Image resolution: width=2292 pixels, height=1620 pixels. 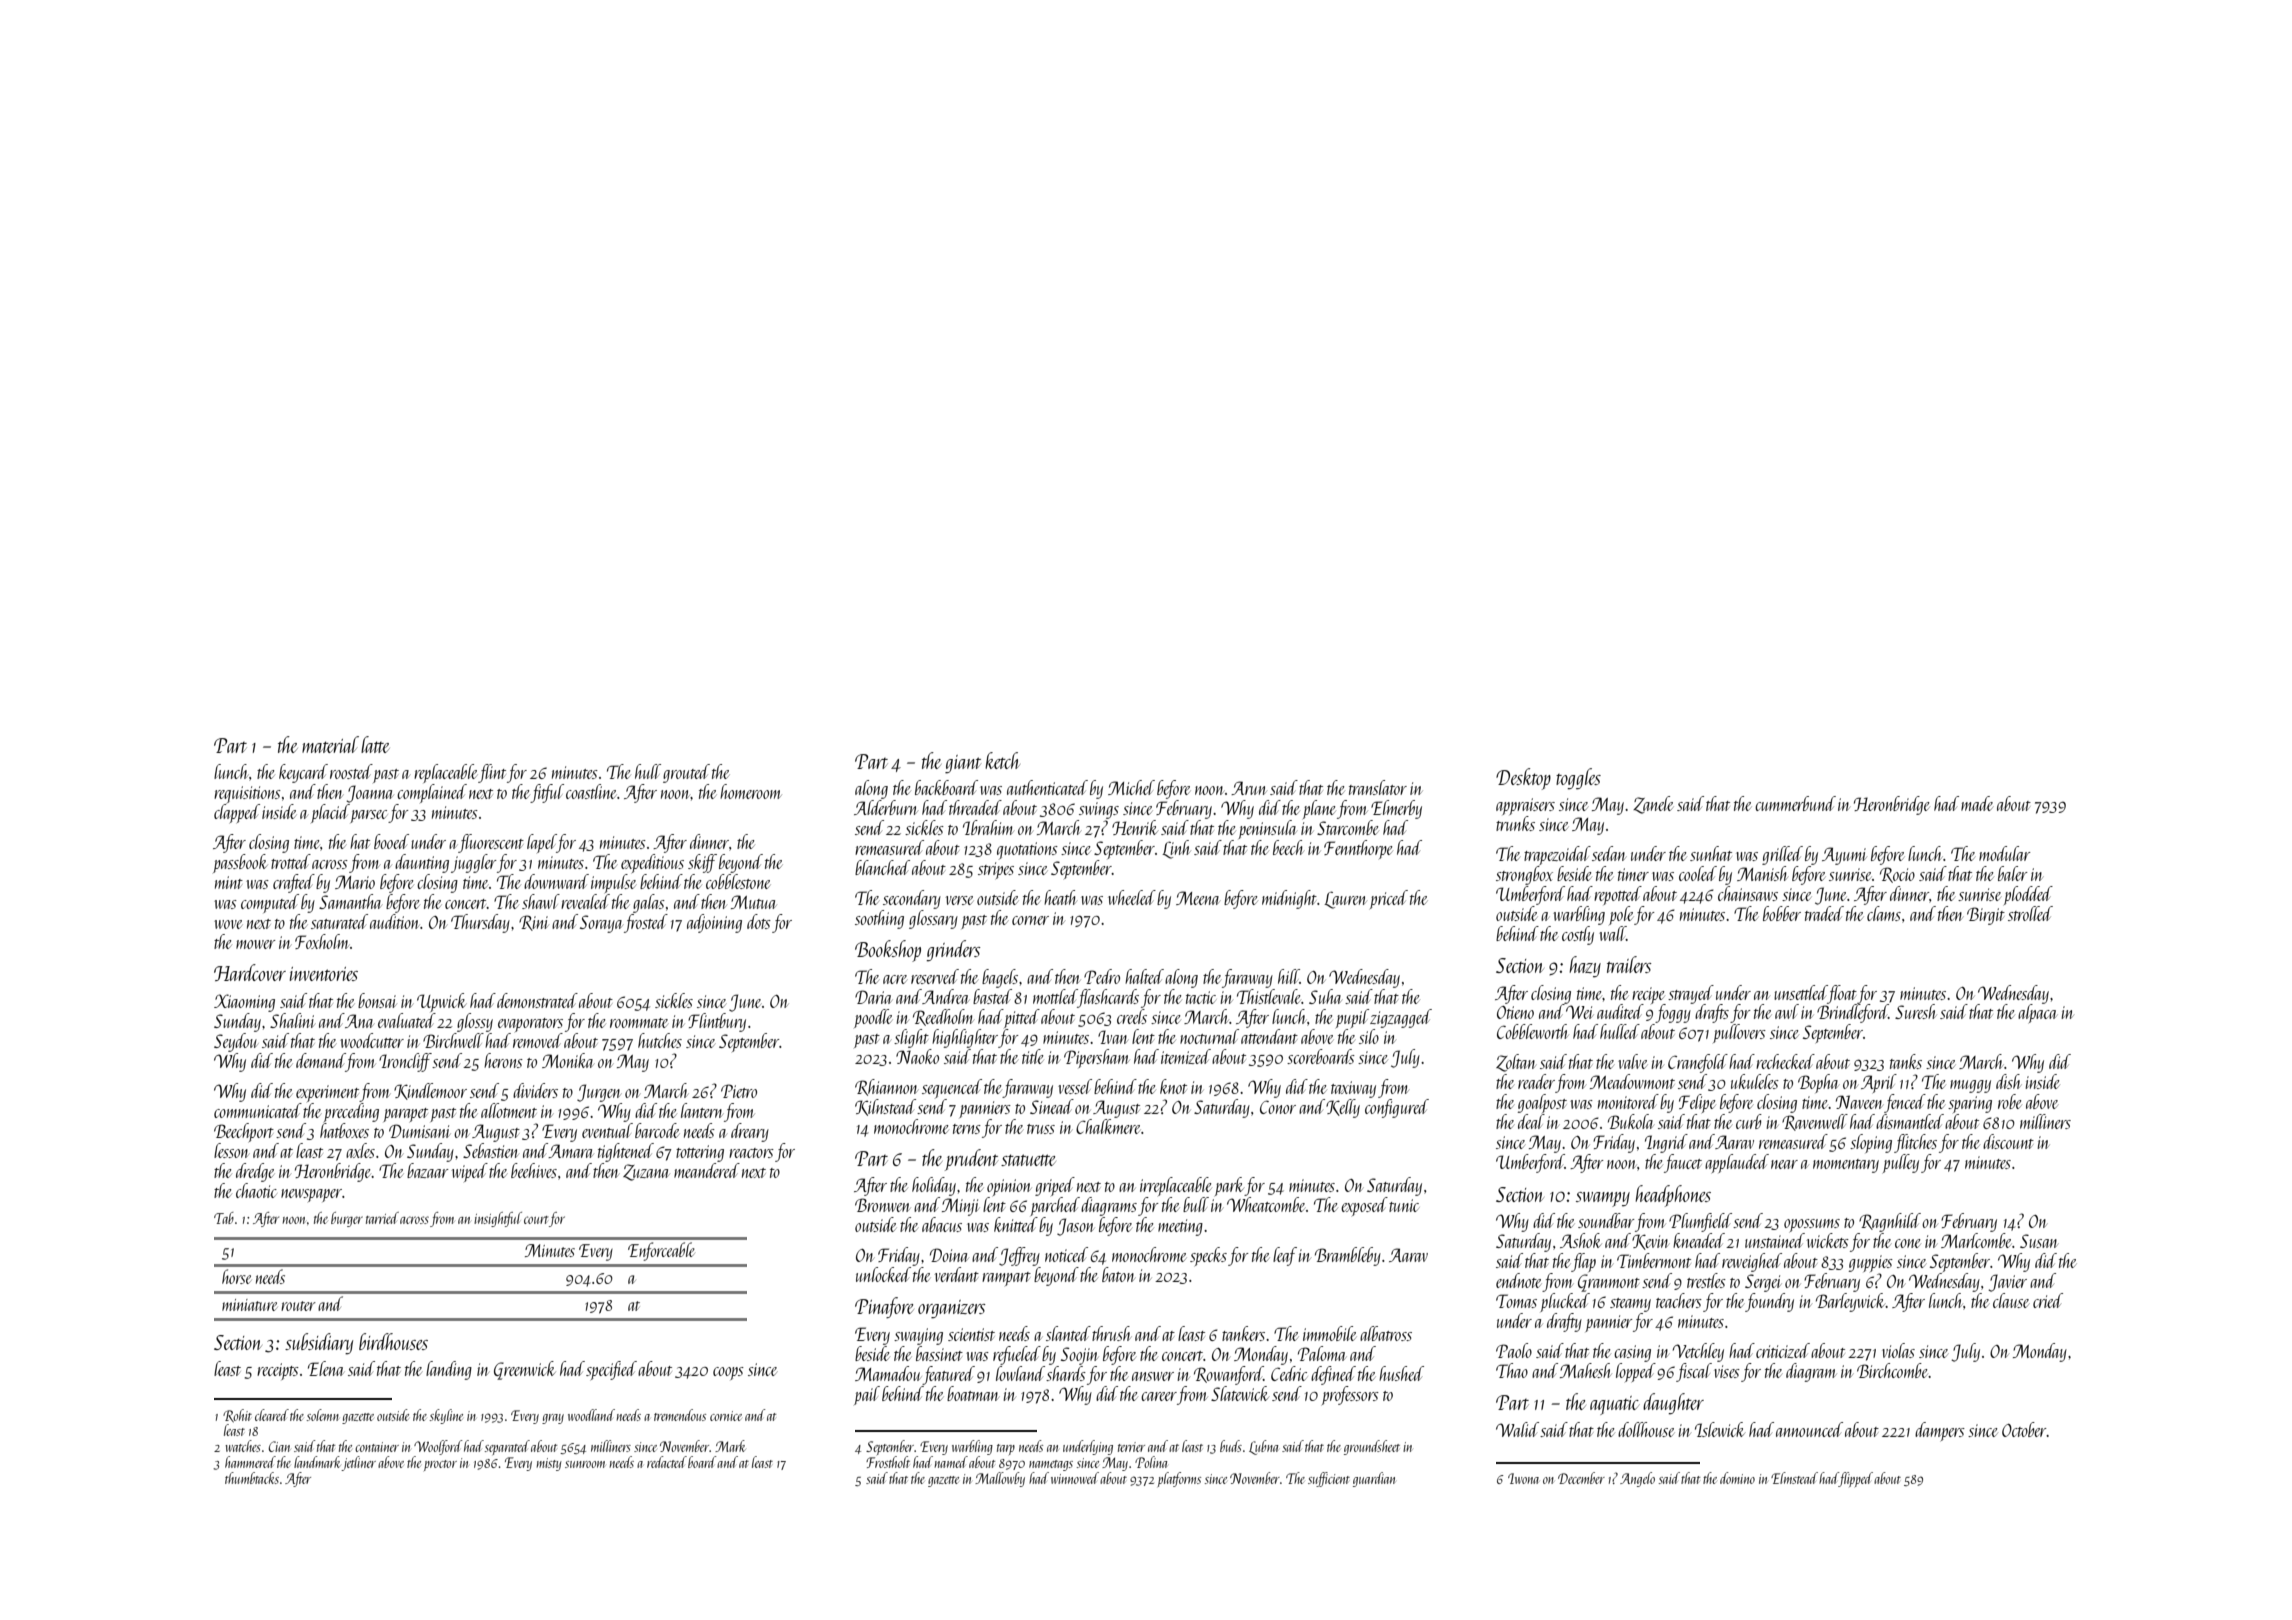 What do you see at coordinates (480, 923) in the screenshot?
I see `Thursday` at bounding box center [480, 923].
